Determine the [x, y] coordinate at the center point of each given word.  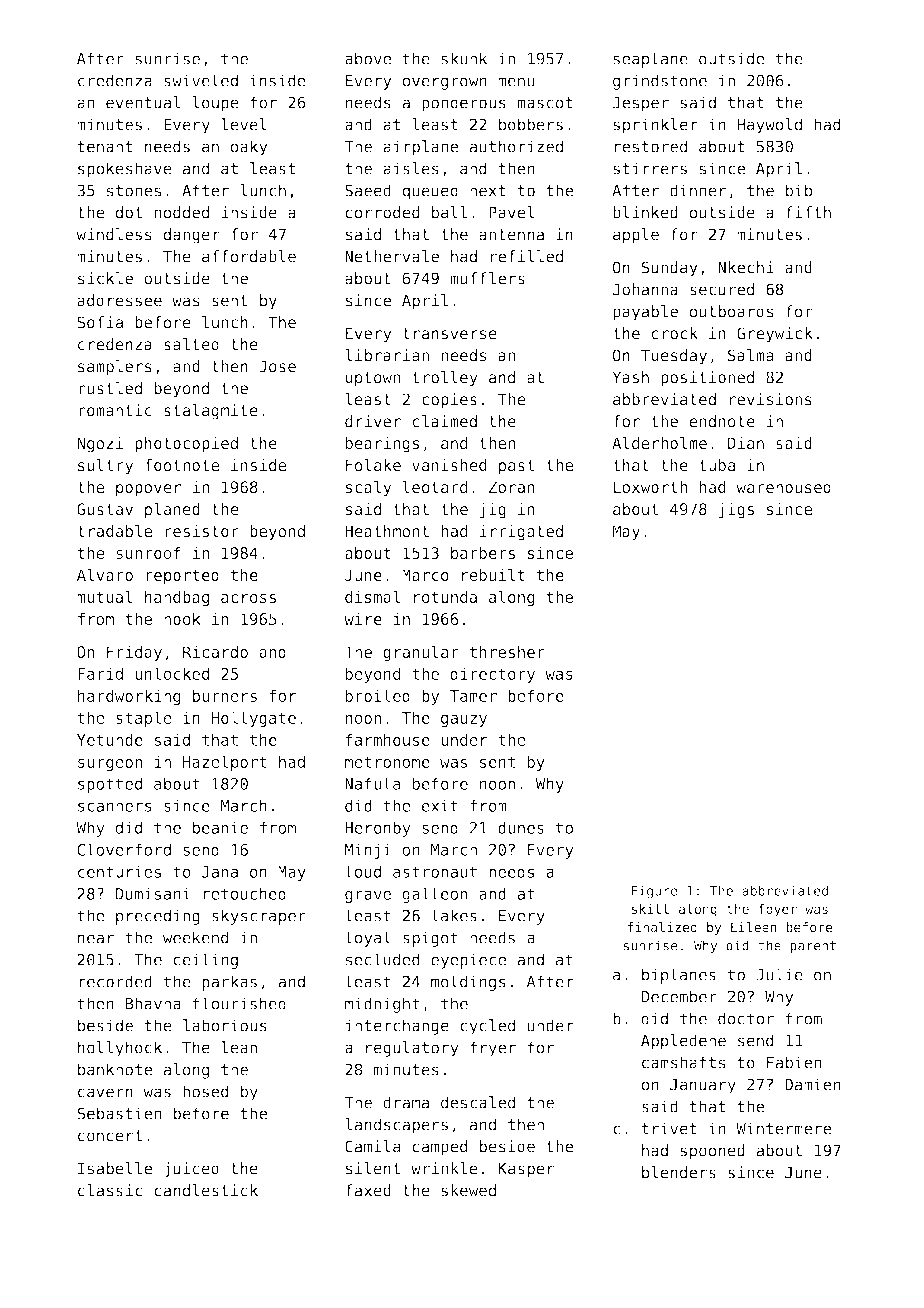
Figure [655, 892]
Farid [100, 673]
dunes [521, 827]
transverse [449, 334]
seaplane [650, 60]
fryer [493, 1049]
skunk [464, 58]
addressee [119, 300]
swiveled [201, 80]
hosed [205, 1091]
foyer [778, 910]
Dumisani [153, 893]
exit [440, 805]
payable [645, 313]
